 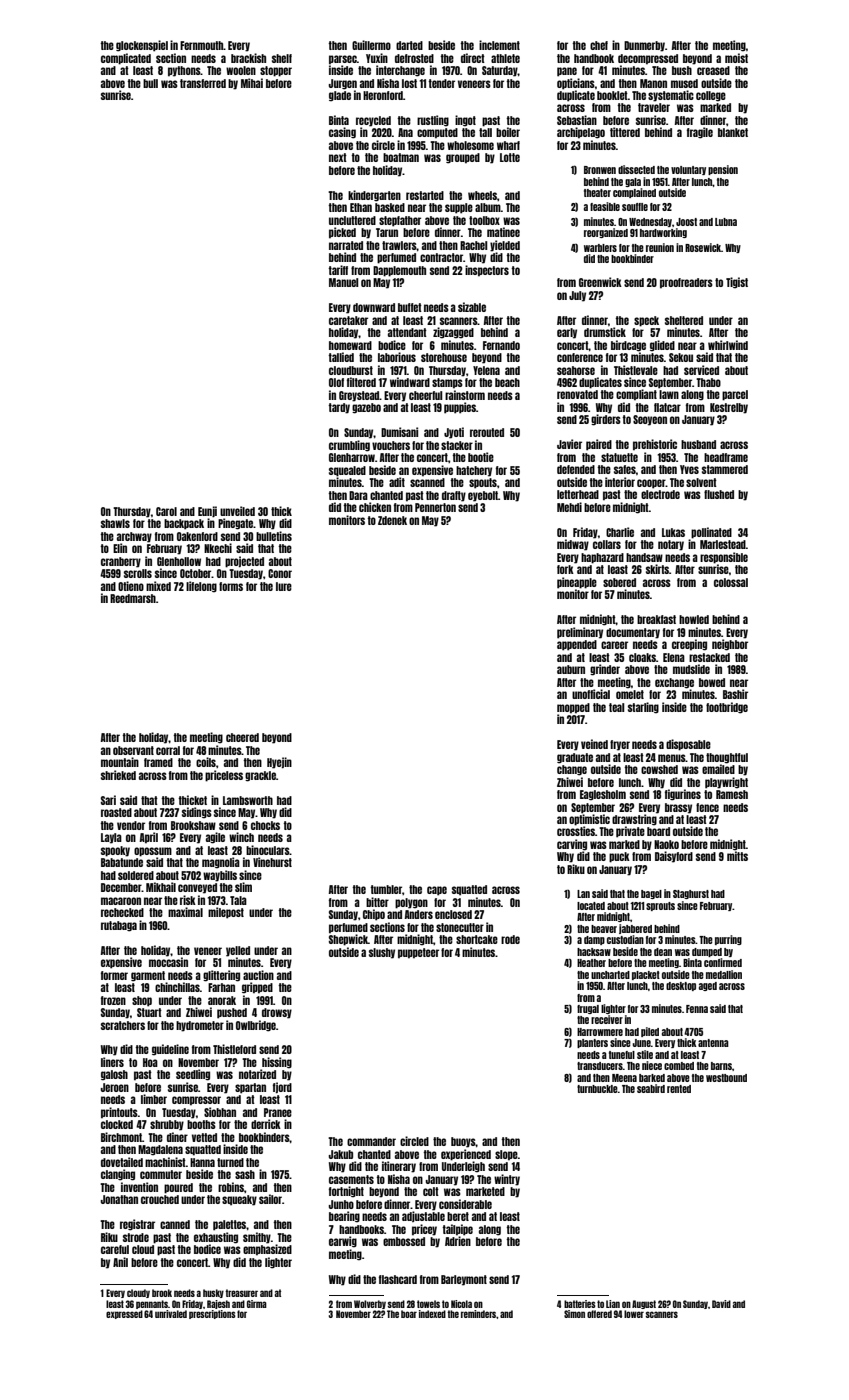 What do you see at coordinates (398, 1279) in the document?
I see `flashcard` at bounding box center [398, 1279].
